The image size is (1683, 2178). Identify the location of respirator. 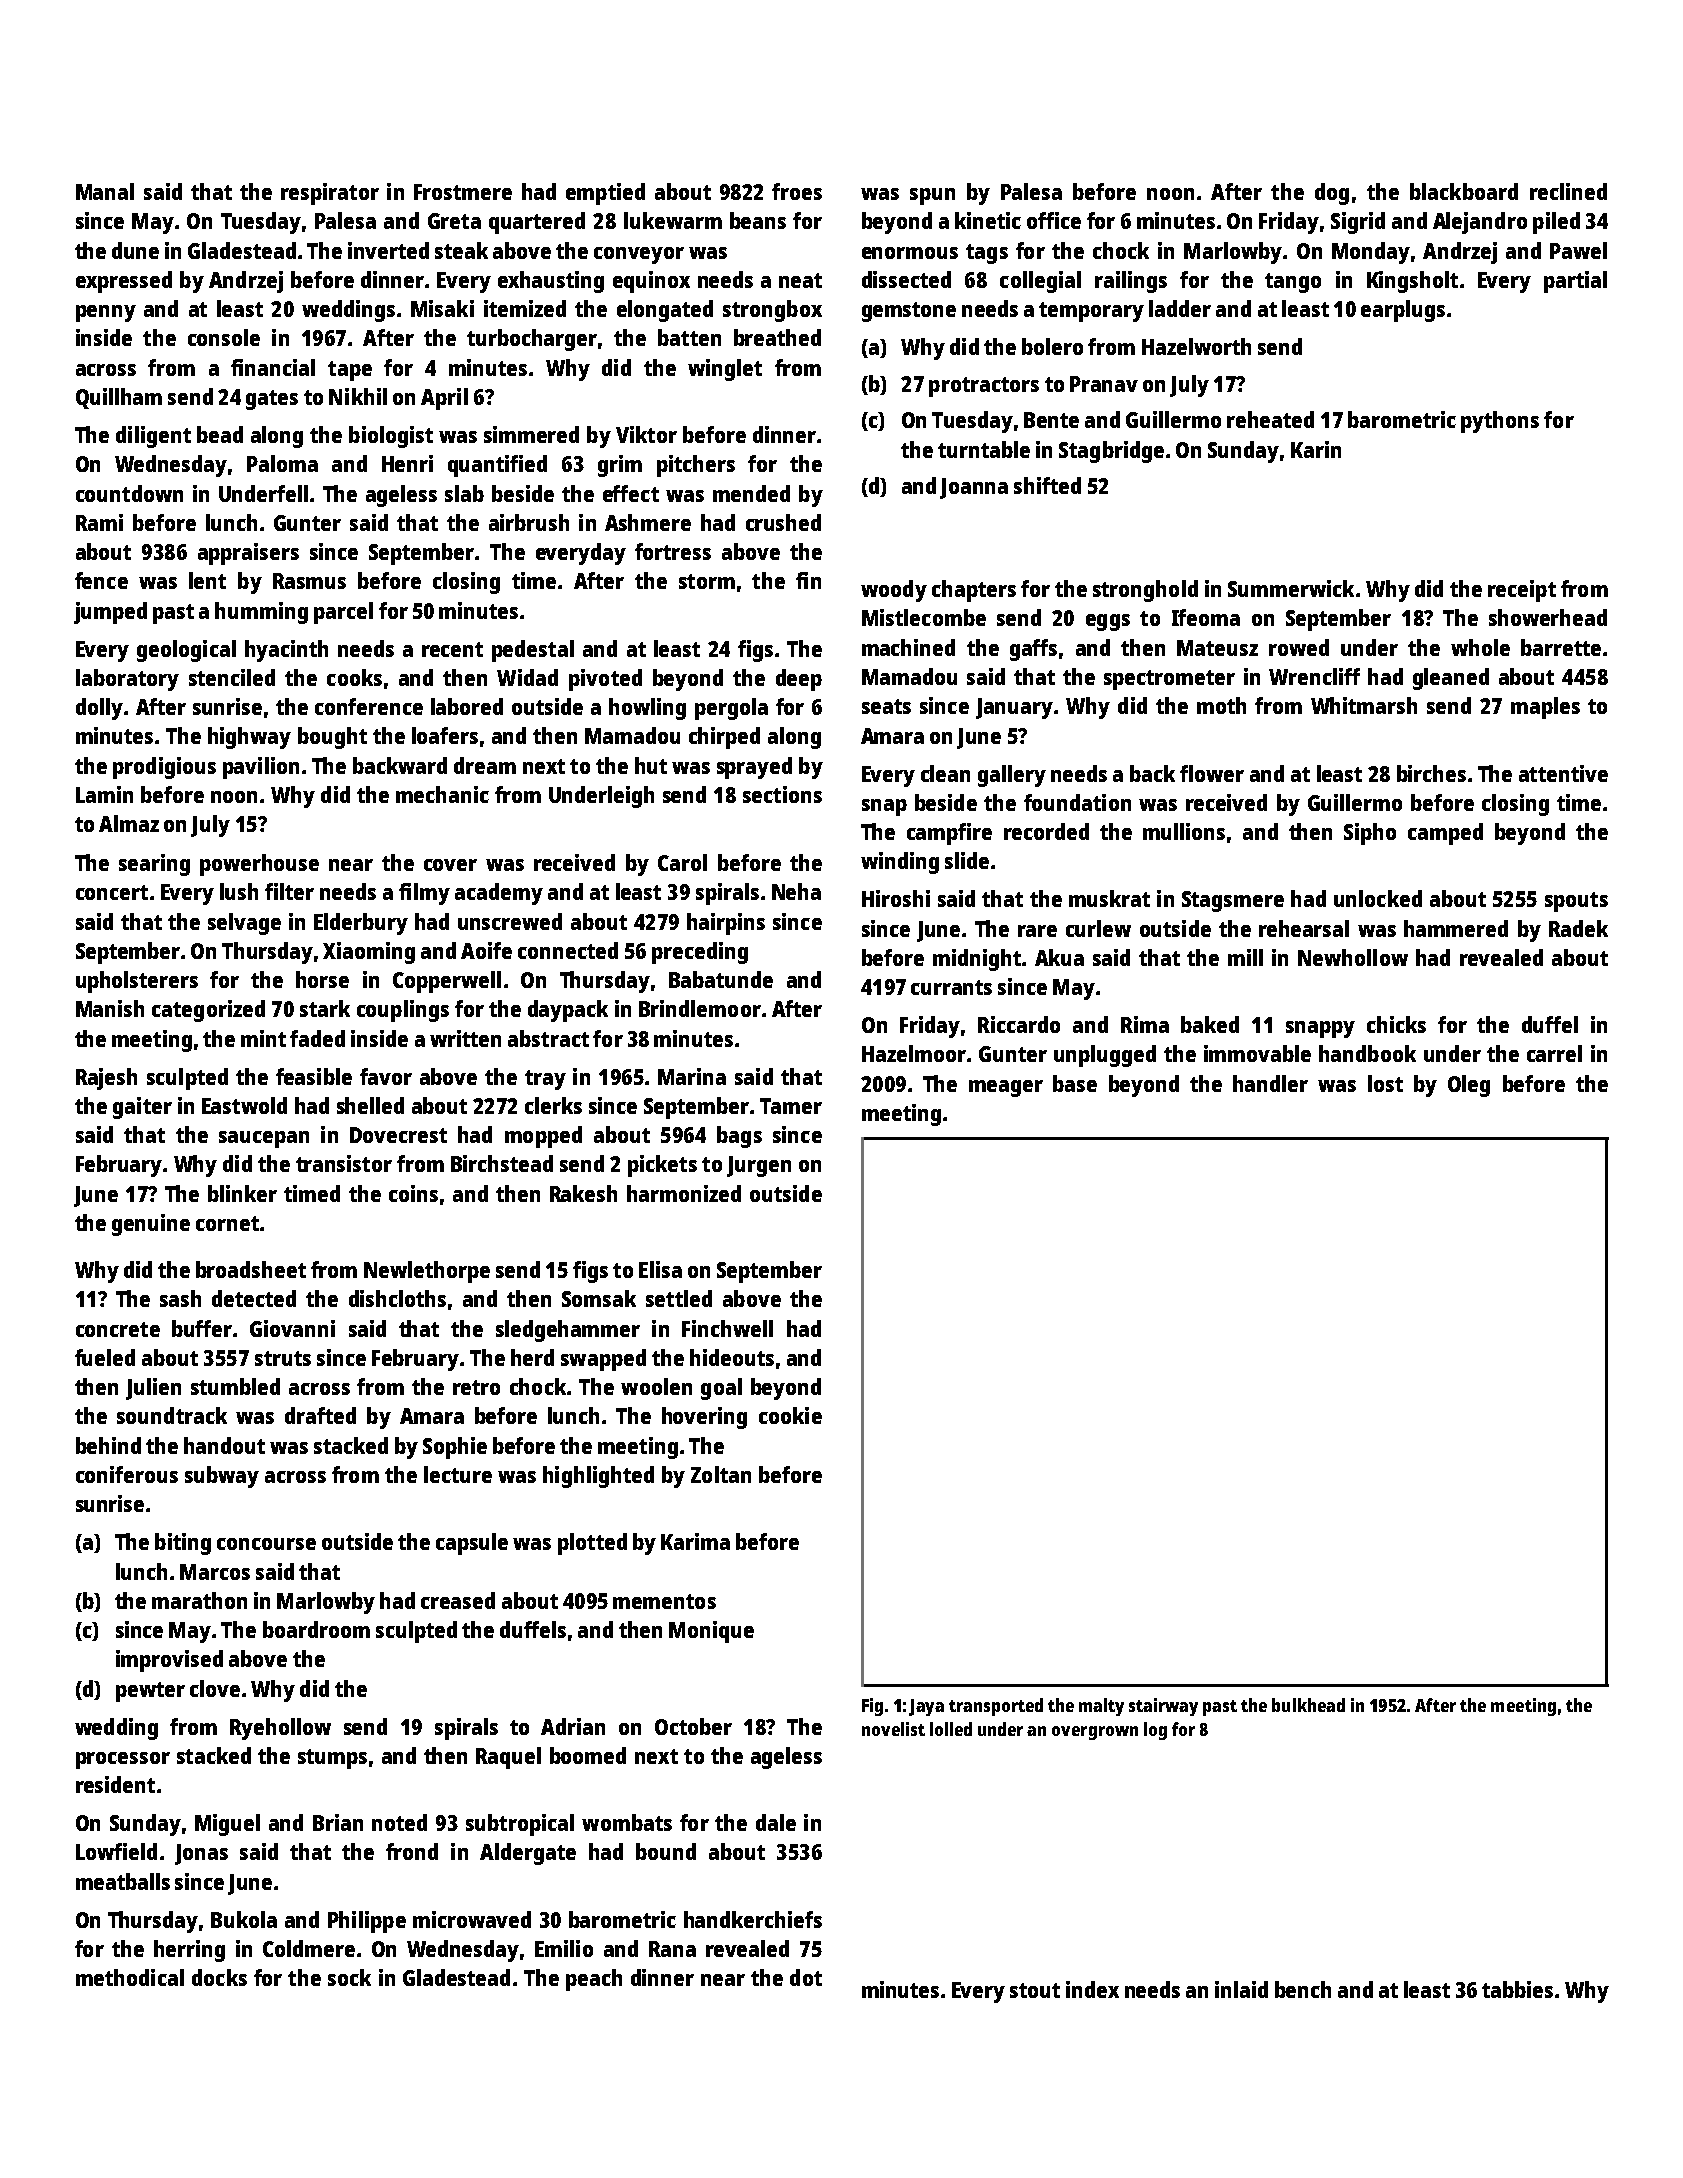
(330, 194).
